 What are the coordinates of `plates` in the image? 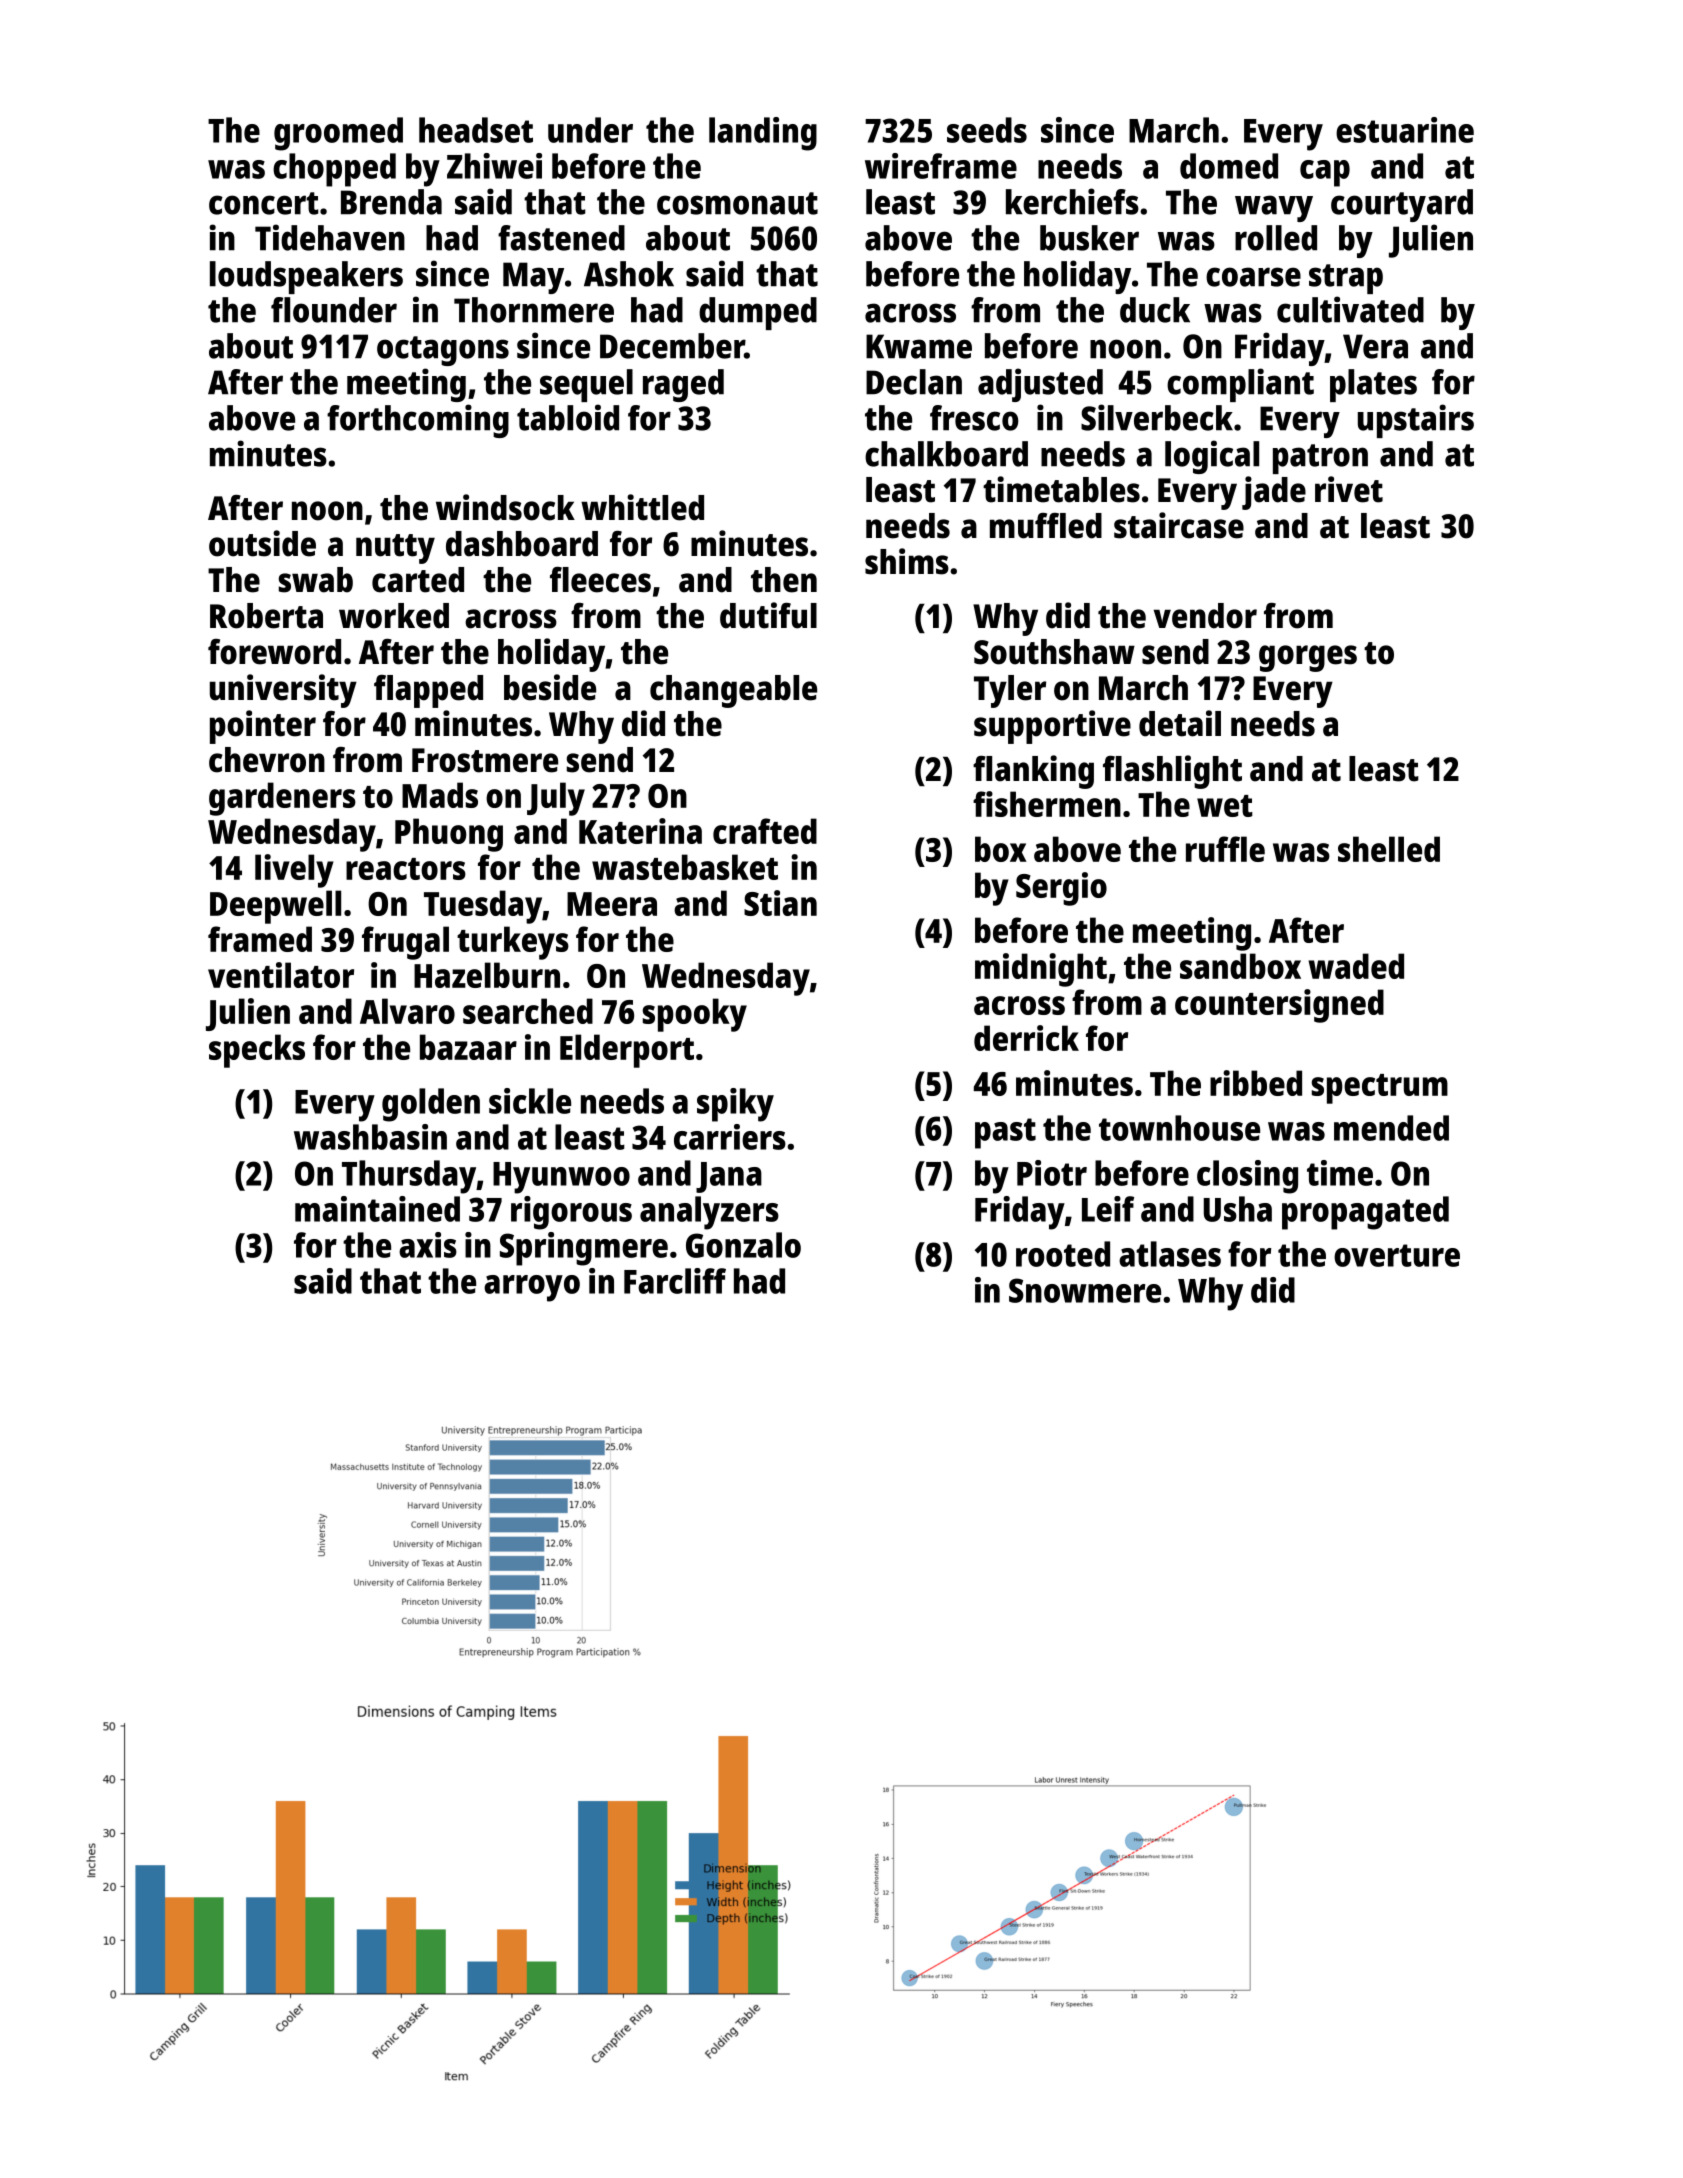 It's located at (1373, 385).
